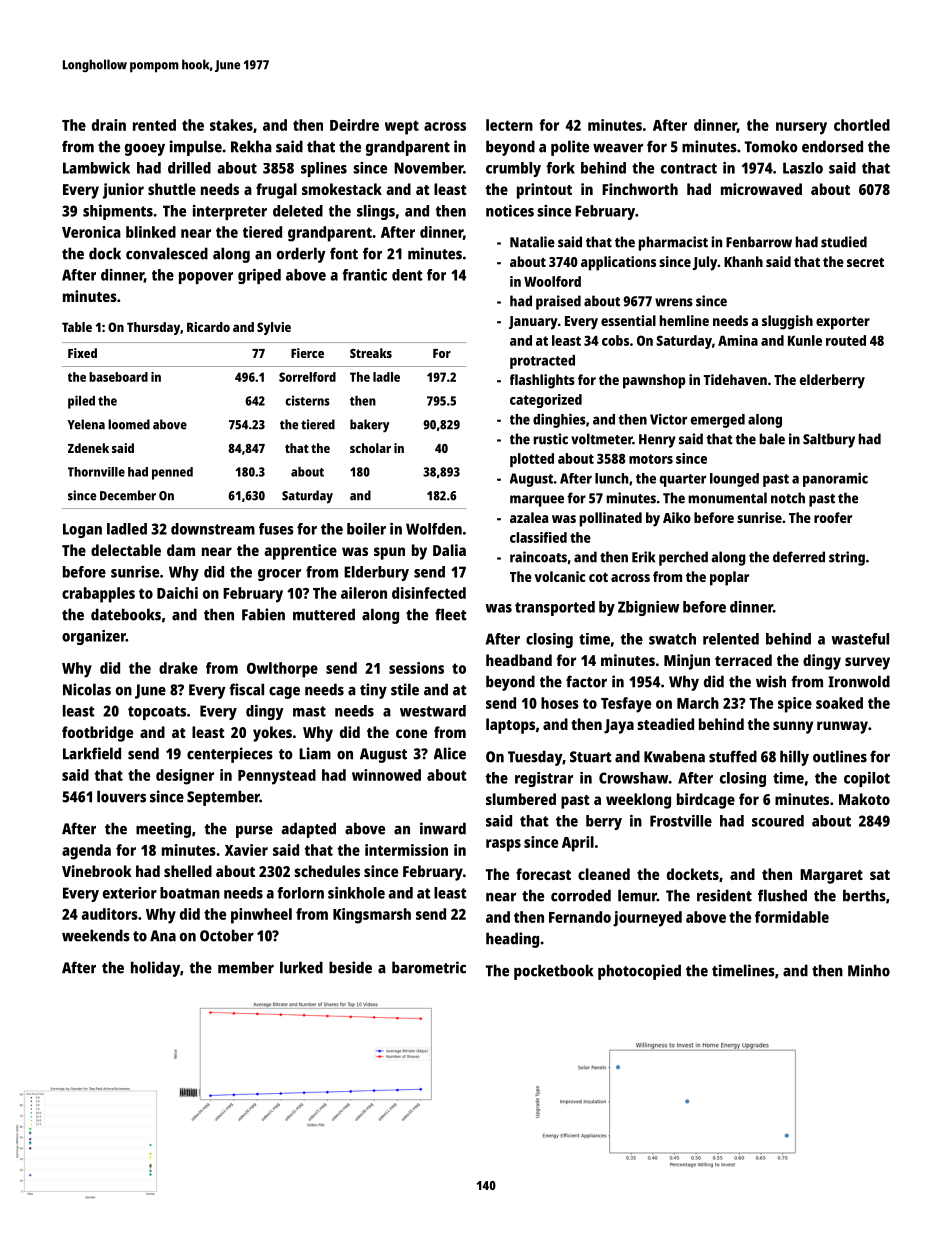 The image size is (952, 1233). Describe the element at coordinates (155, 969) in the document. I see `holiday` at that location.
